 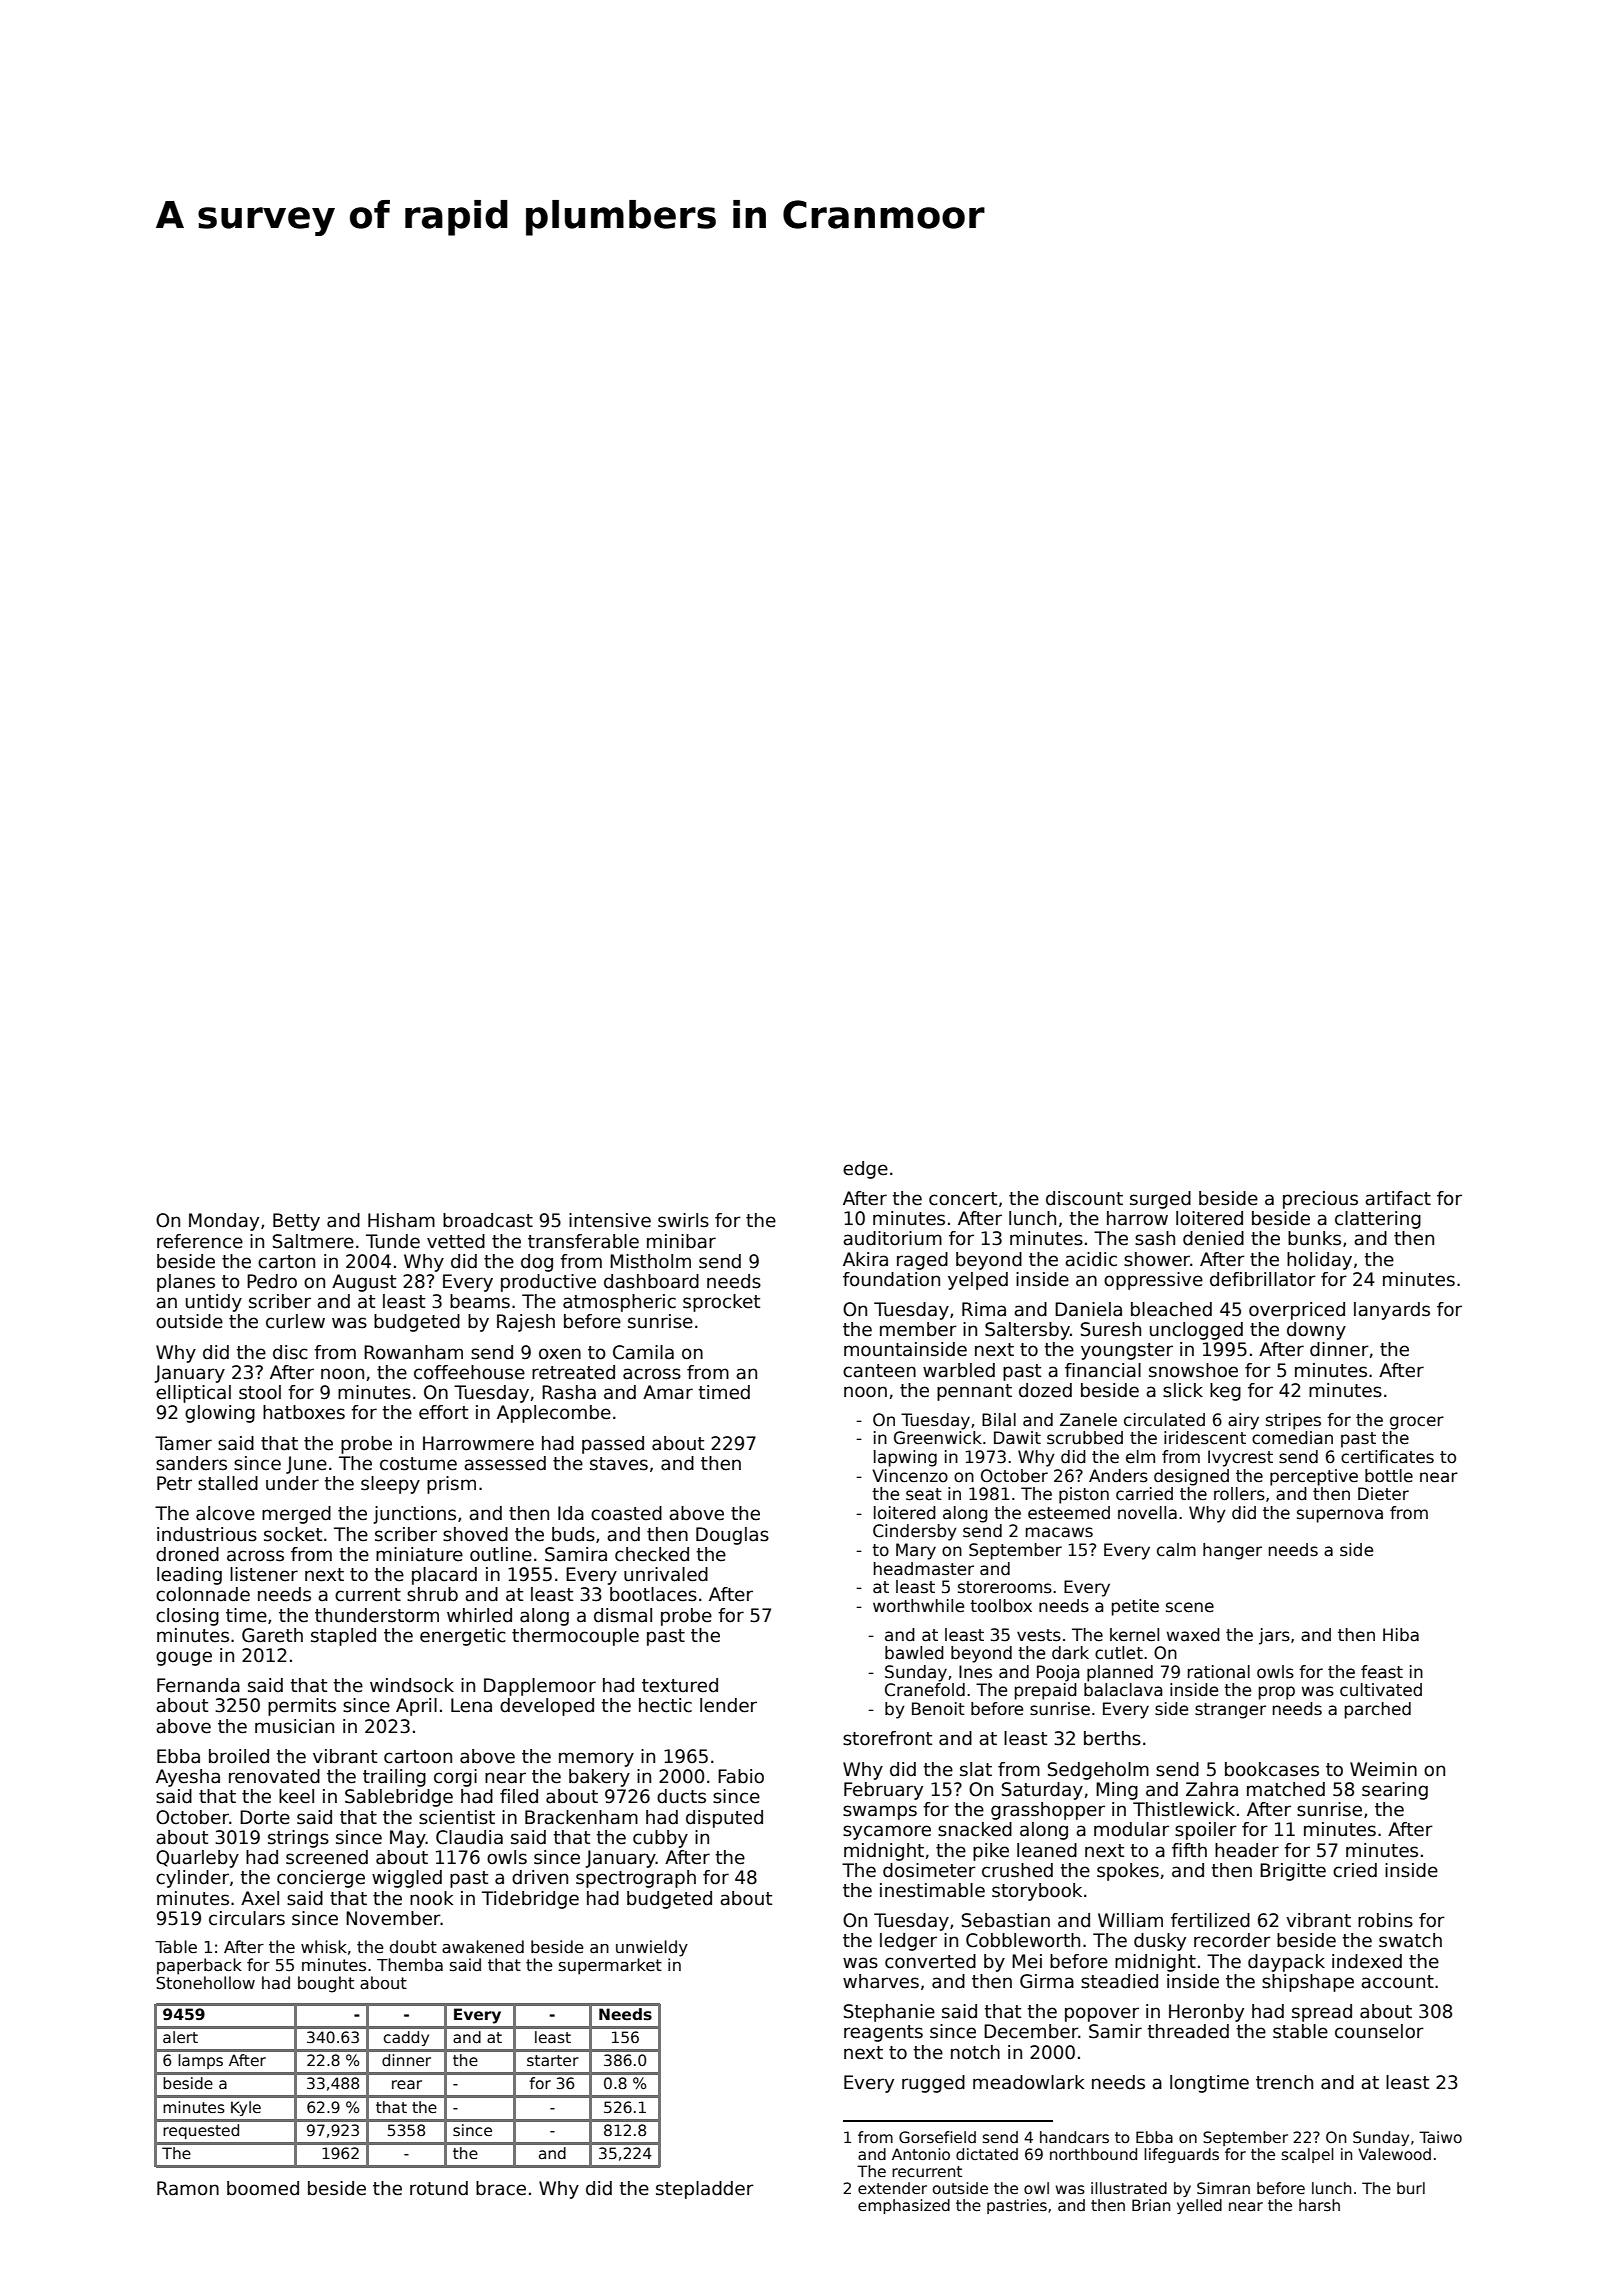 What do you see at coordinates (1383, 1493) in the document?
I see `Dieter` at bounding box center [1383, 1493].
